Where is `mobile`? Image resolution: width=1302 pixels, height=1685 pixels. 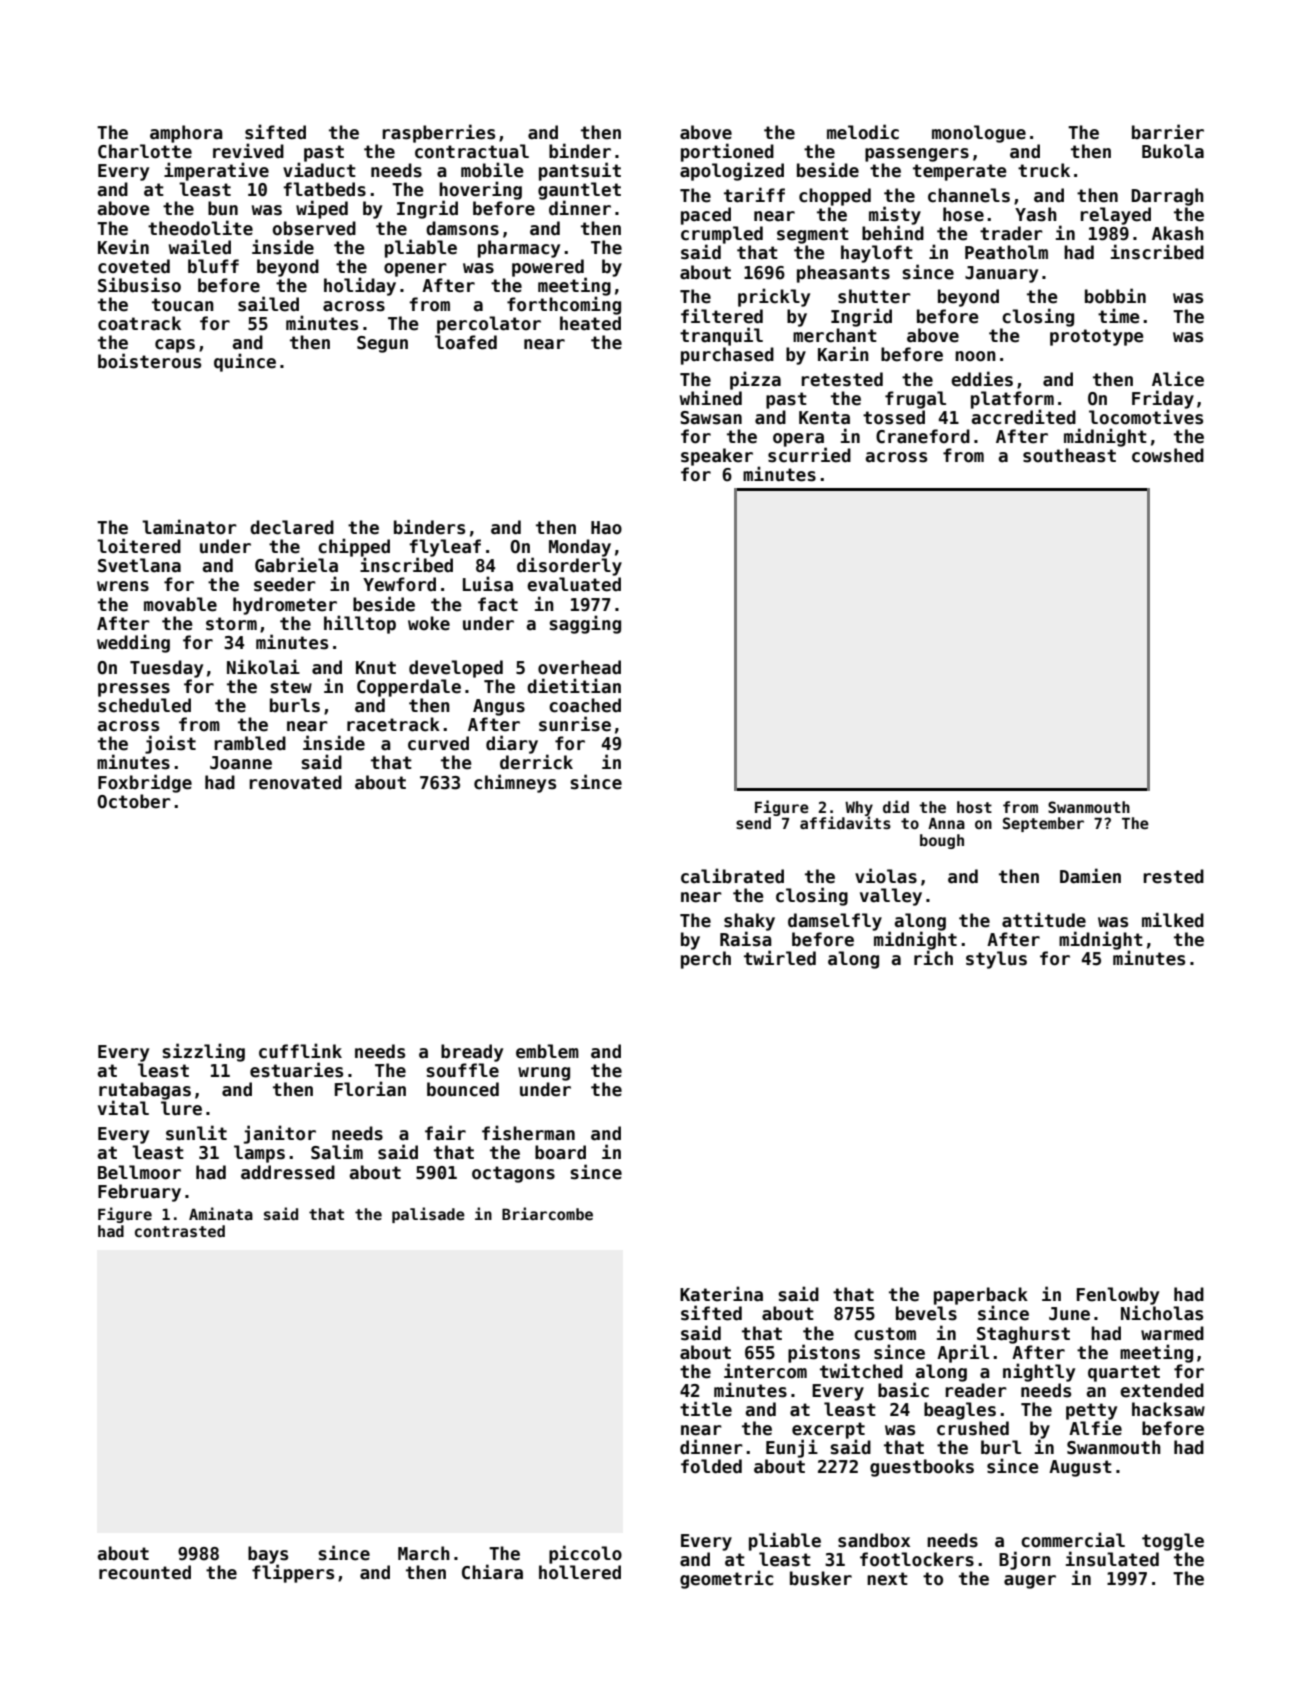 mobile is located at coordinates (492, 170).
